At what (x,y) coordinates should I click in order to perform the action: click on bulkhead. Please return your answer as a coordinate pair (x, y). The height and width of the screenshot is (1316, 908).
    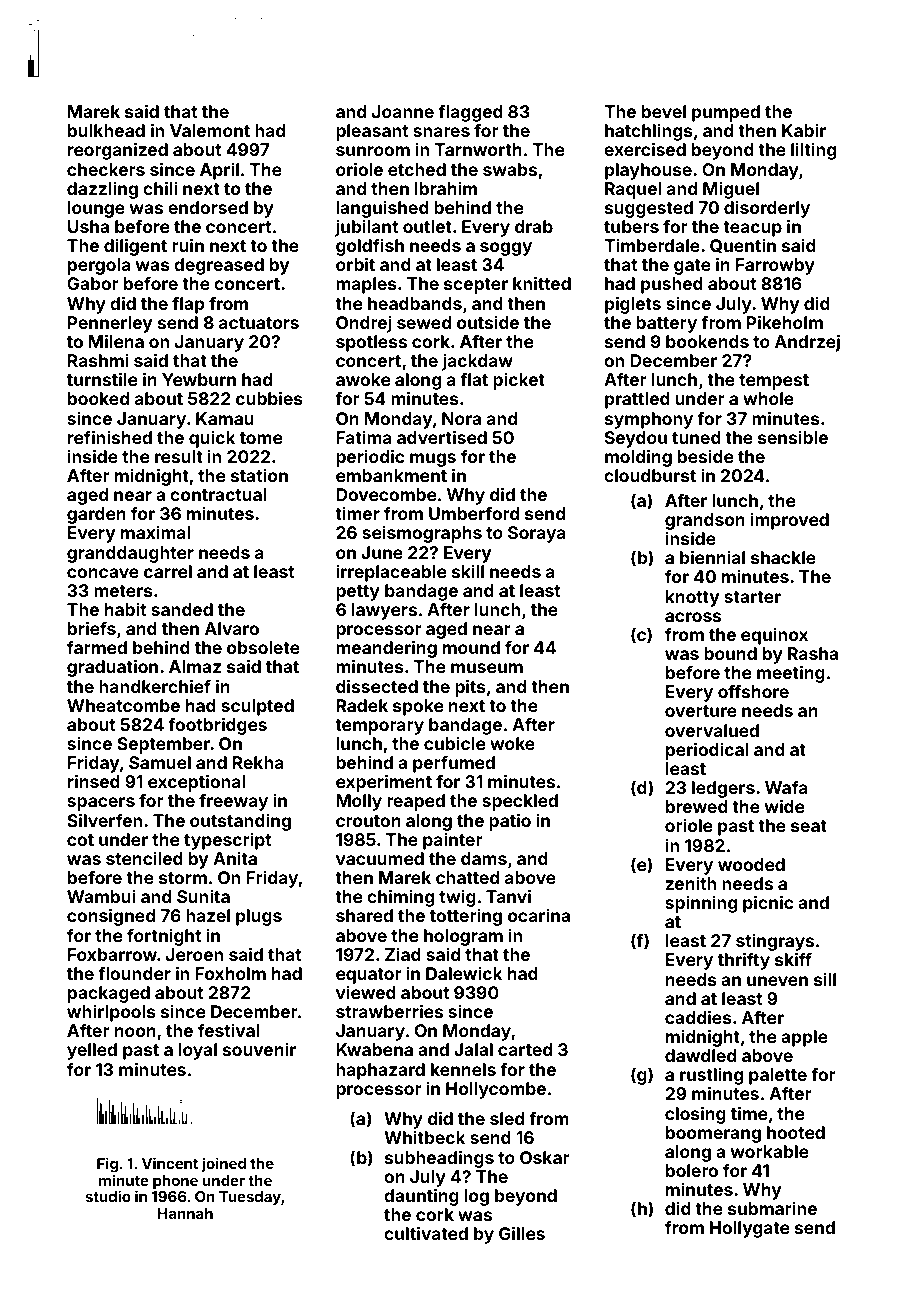
    Looking at the image, I should click on (106, 130).
